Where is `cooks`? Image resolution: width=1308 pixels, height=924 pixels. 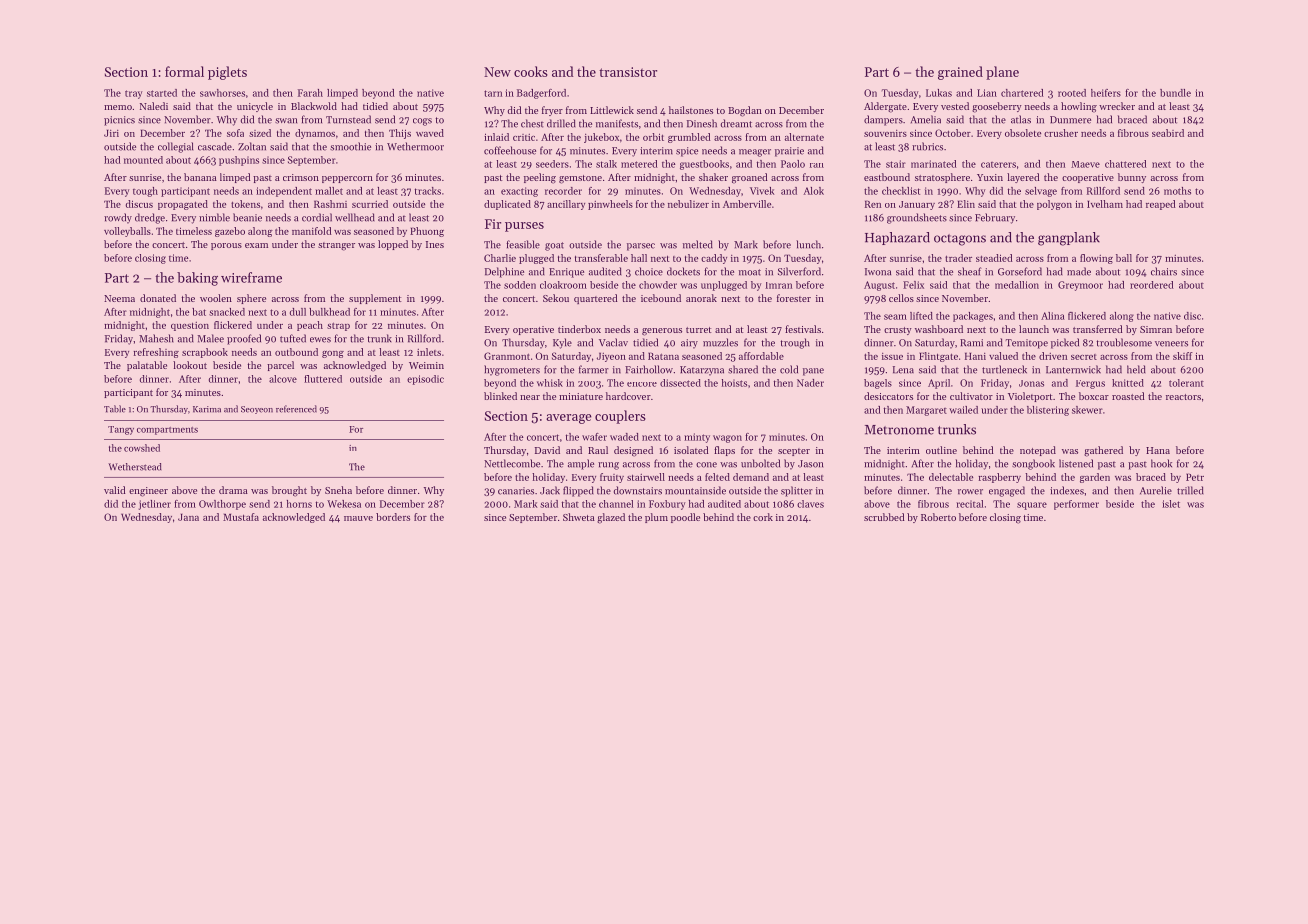
cooks is located at coordinates (531, 71).
